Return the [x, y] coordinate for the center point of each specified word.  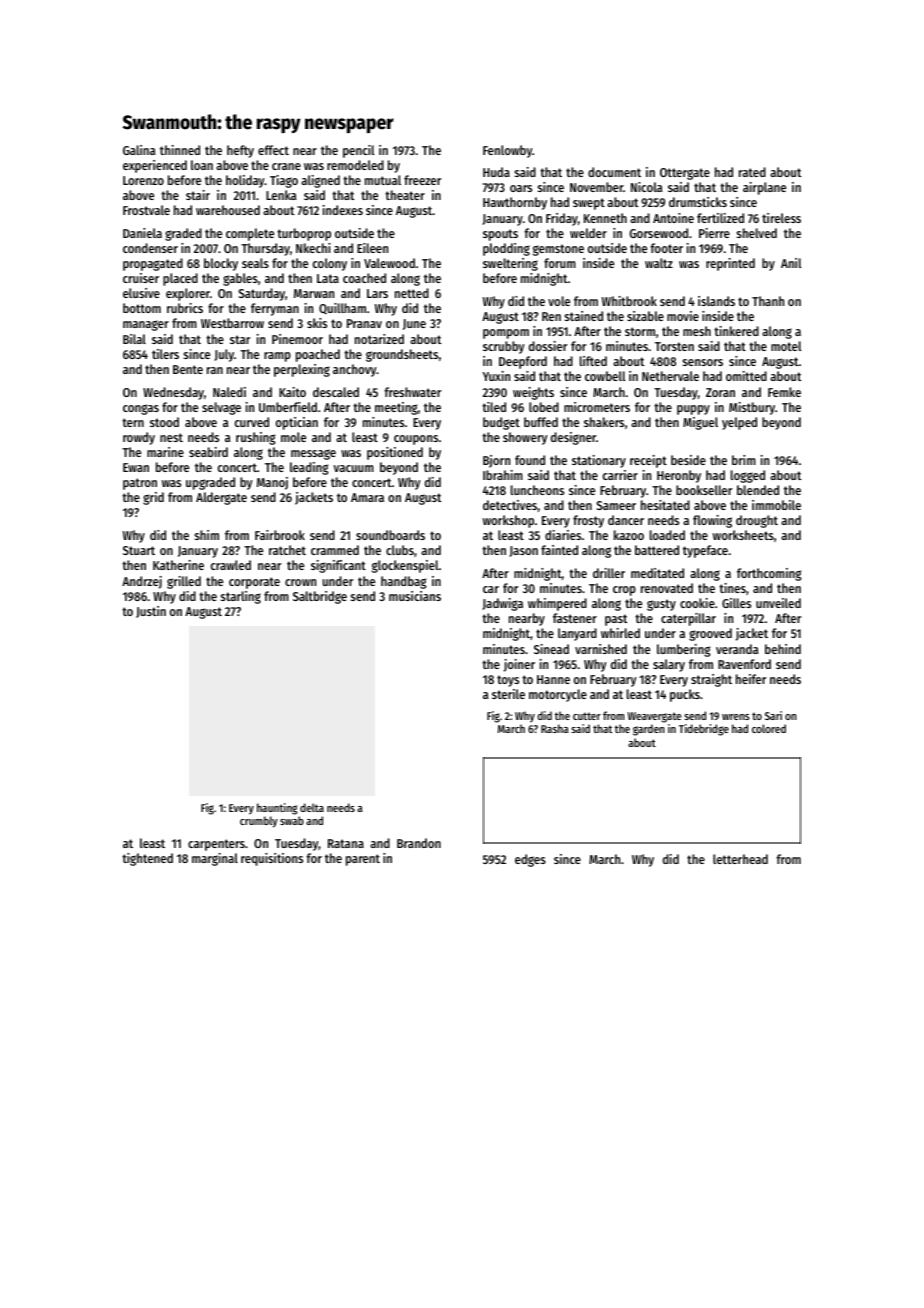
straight [711, 680]
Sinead [551, 649]
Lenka [281, 195]
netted [412, 293]
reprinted [730, 264]
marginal [215, 859]
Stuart [139, 550]
